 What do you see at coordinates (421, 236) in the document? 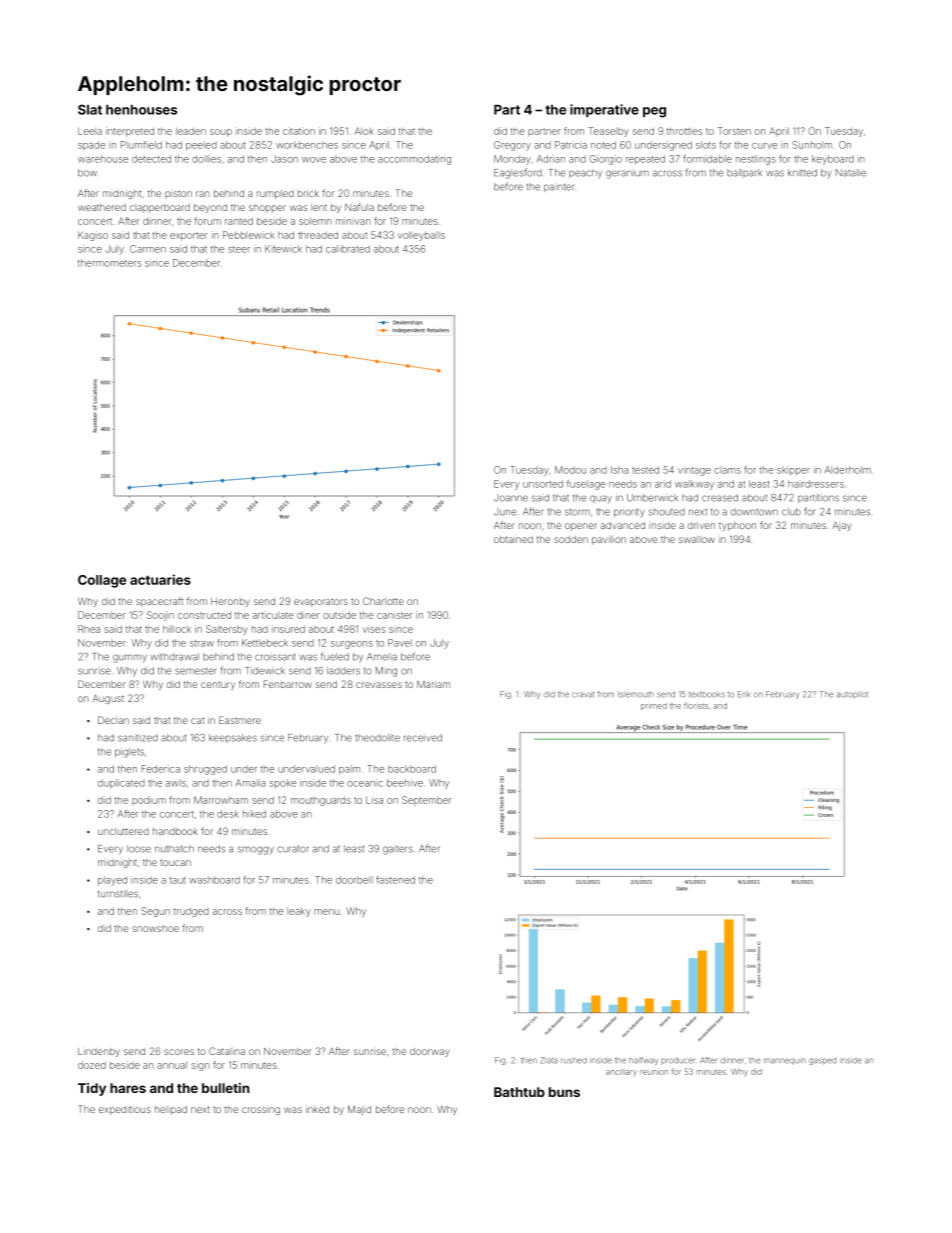
I see `volleyballs` at bounding box center [421, 236].
